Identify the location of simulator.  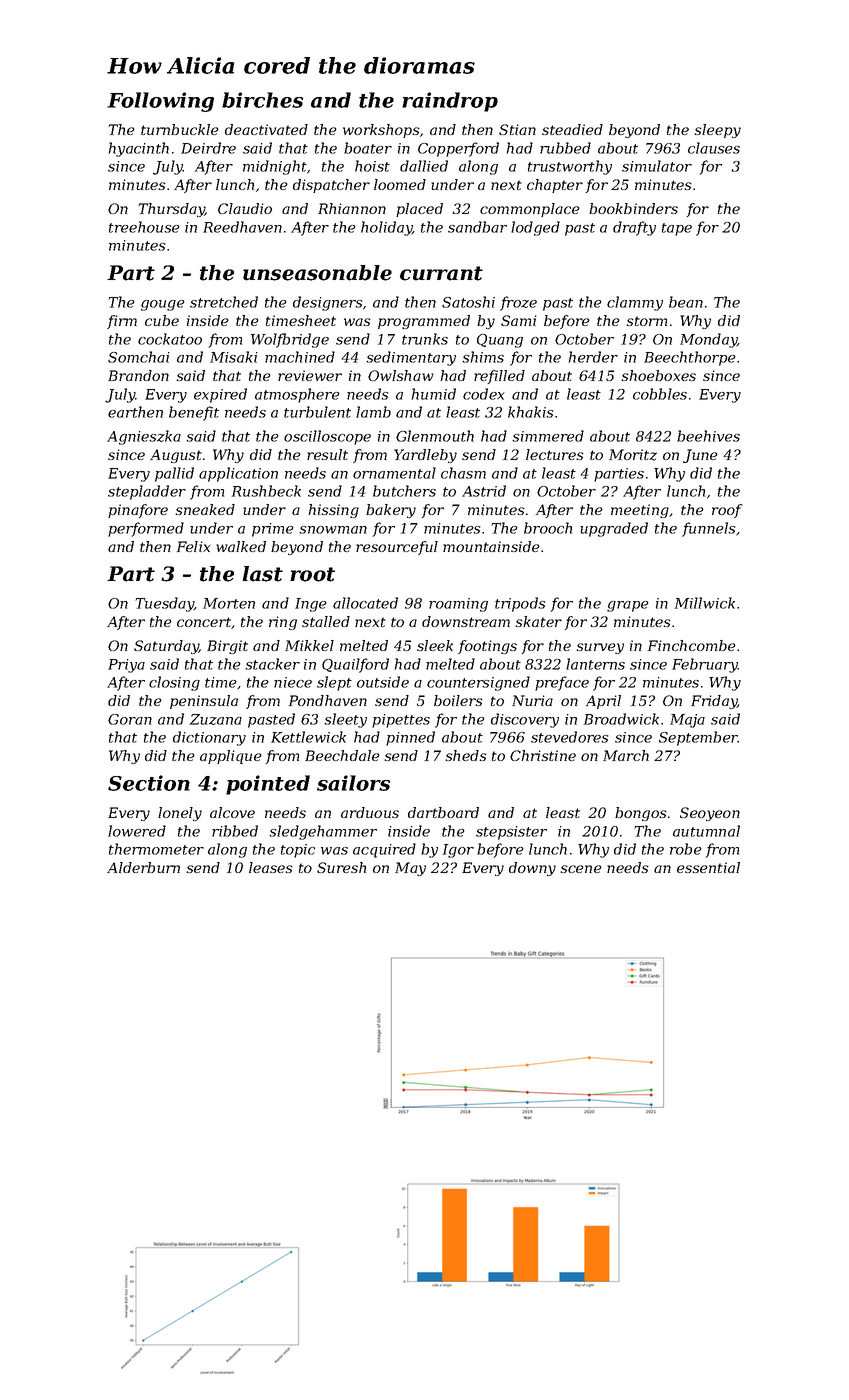
(657, 166).
